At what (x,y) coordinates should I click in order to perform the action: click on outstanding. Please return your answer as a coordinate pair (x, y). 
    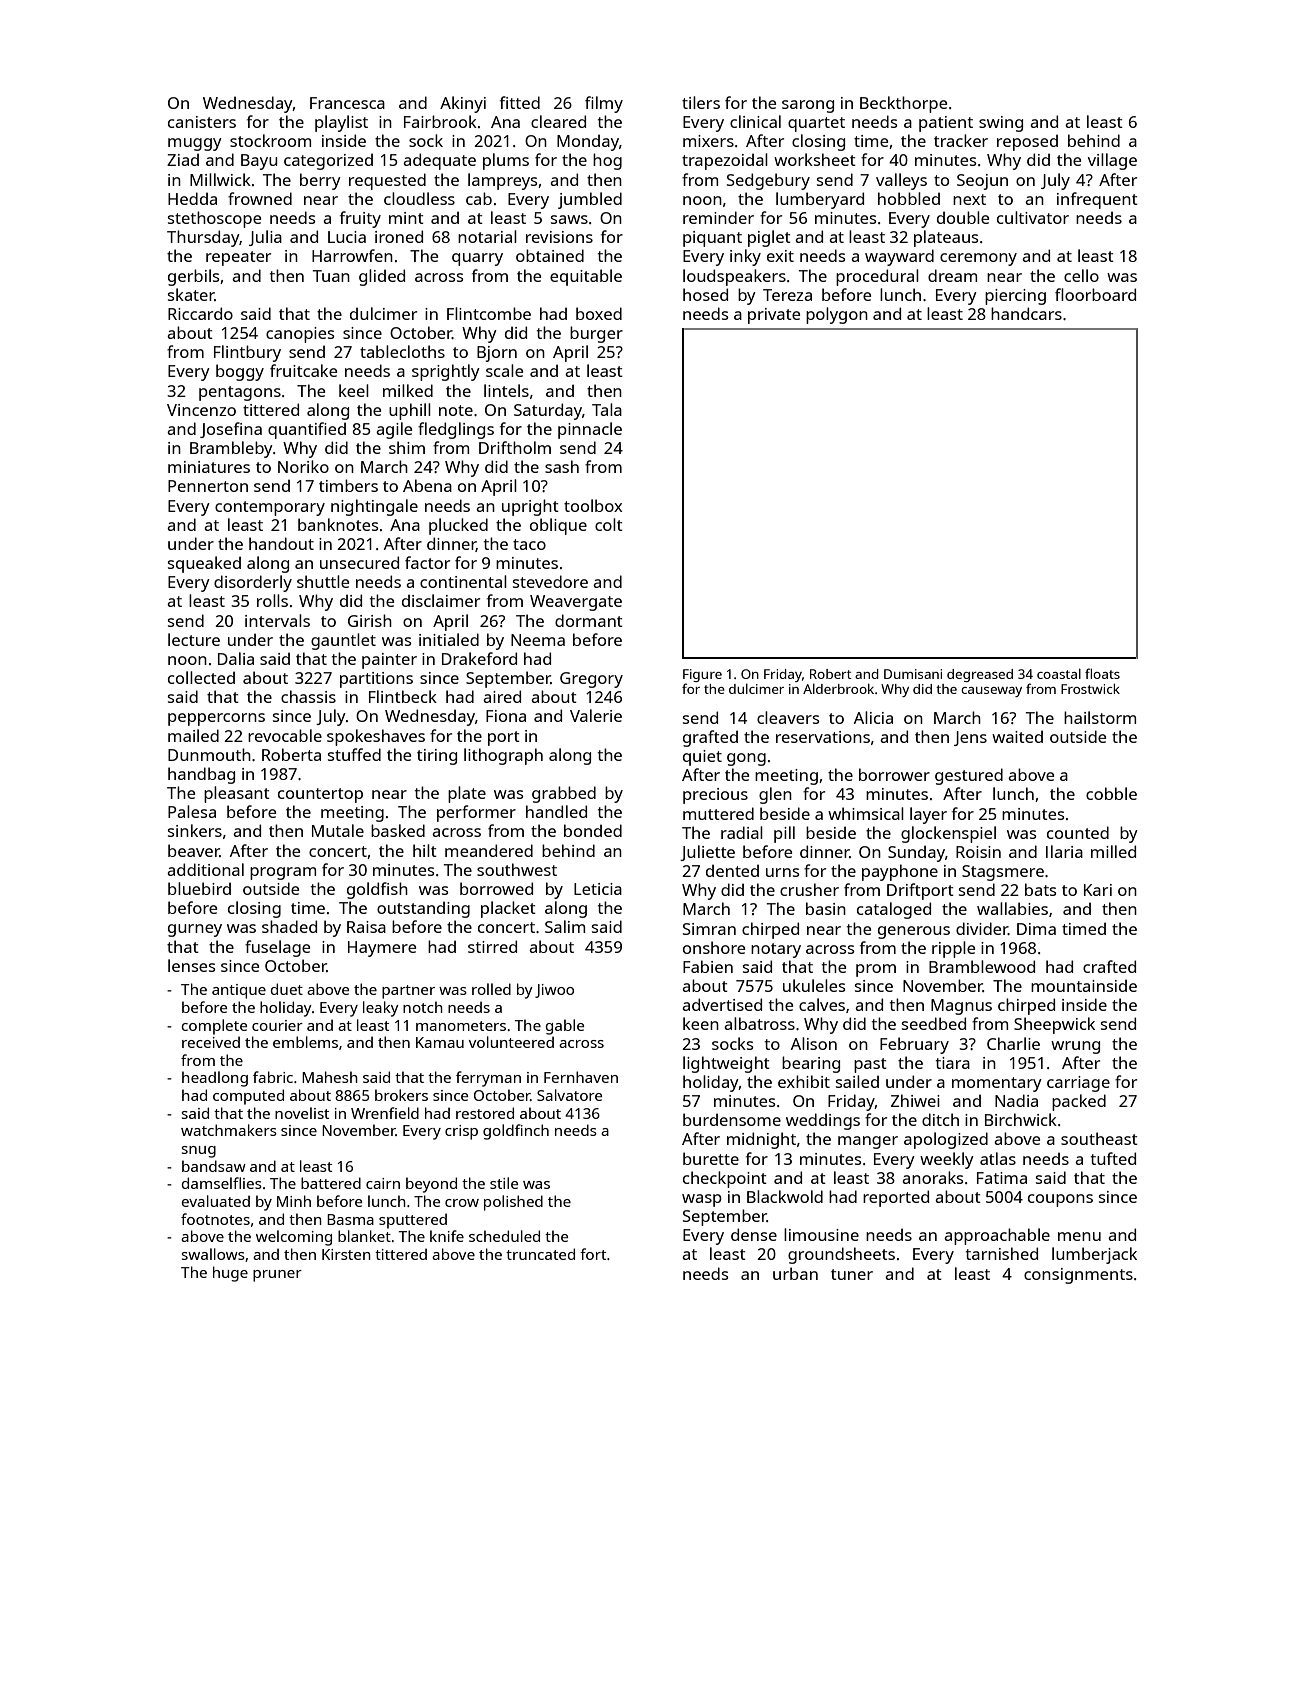
    Looking at the image, I should click on (423, 909).
